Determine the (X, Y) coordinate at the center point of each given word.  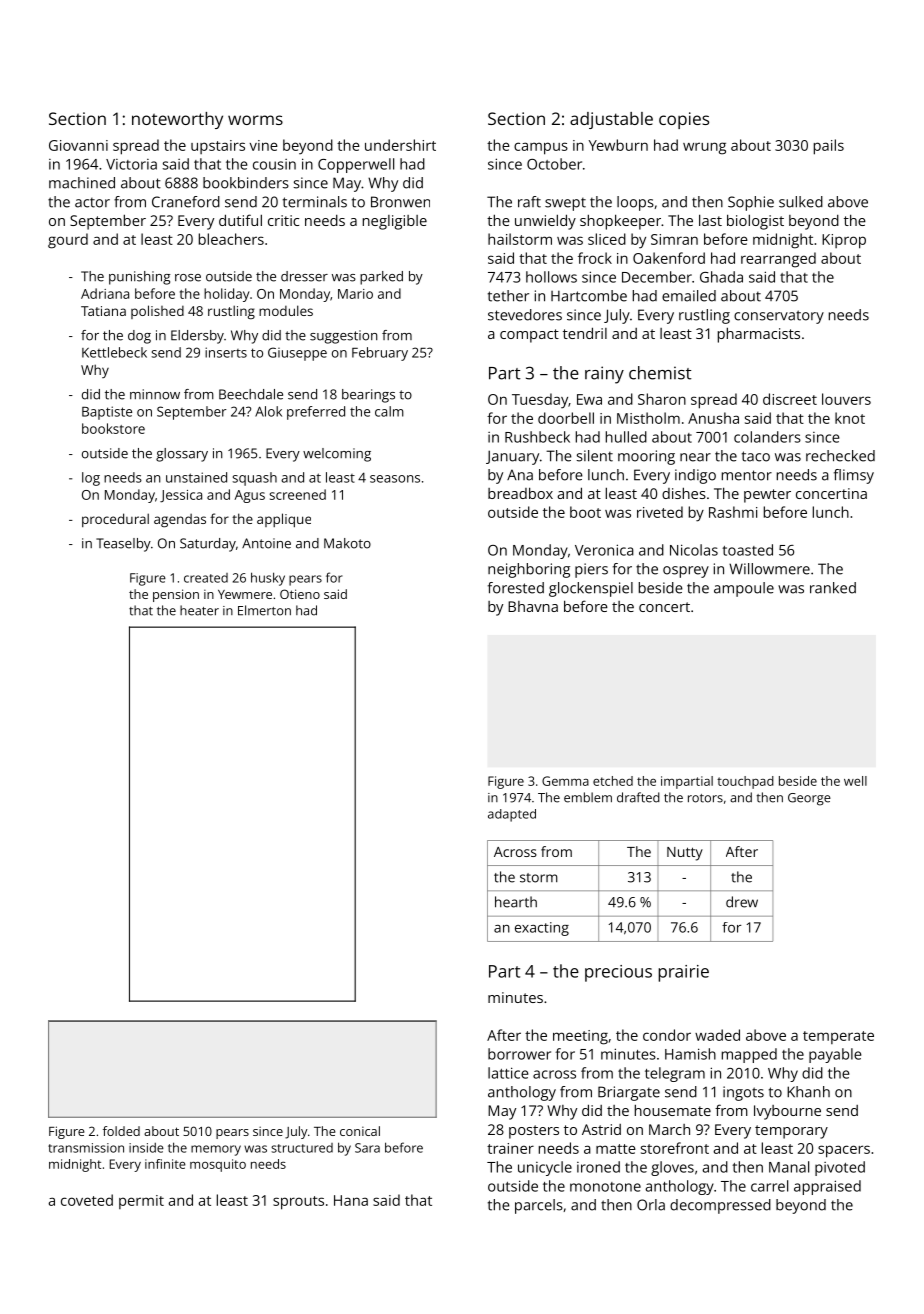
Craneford (186, 202)
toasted (747, 550)
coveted (87, 1200)
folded (121, 1131)
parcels (539, 1206)
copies (684, 120)
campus (541, 148)
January (512, 457)
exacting (542, 929)
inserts (226, 352)
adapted (512, 815)
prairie (683, 973)
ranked (833, 588)
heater (199, 610)
